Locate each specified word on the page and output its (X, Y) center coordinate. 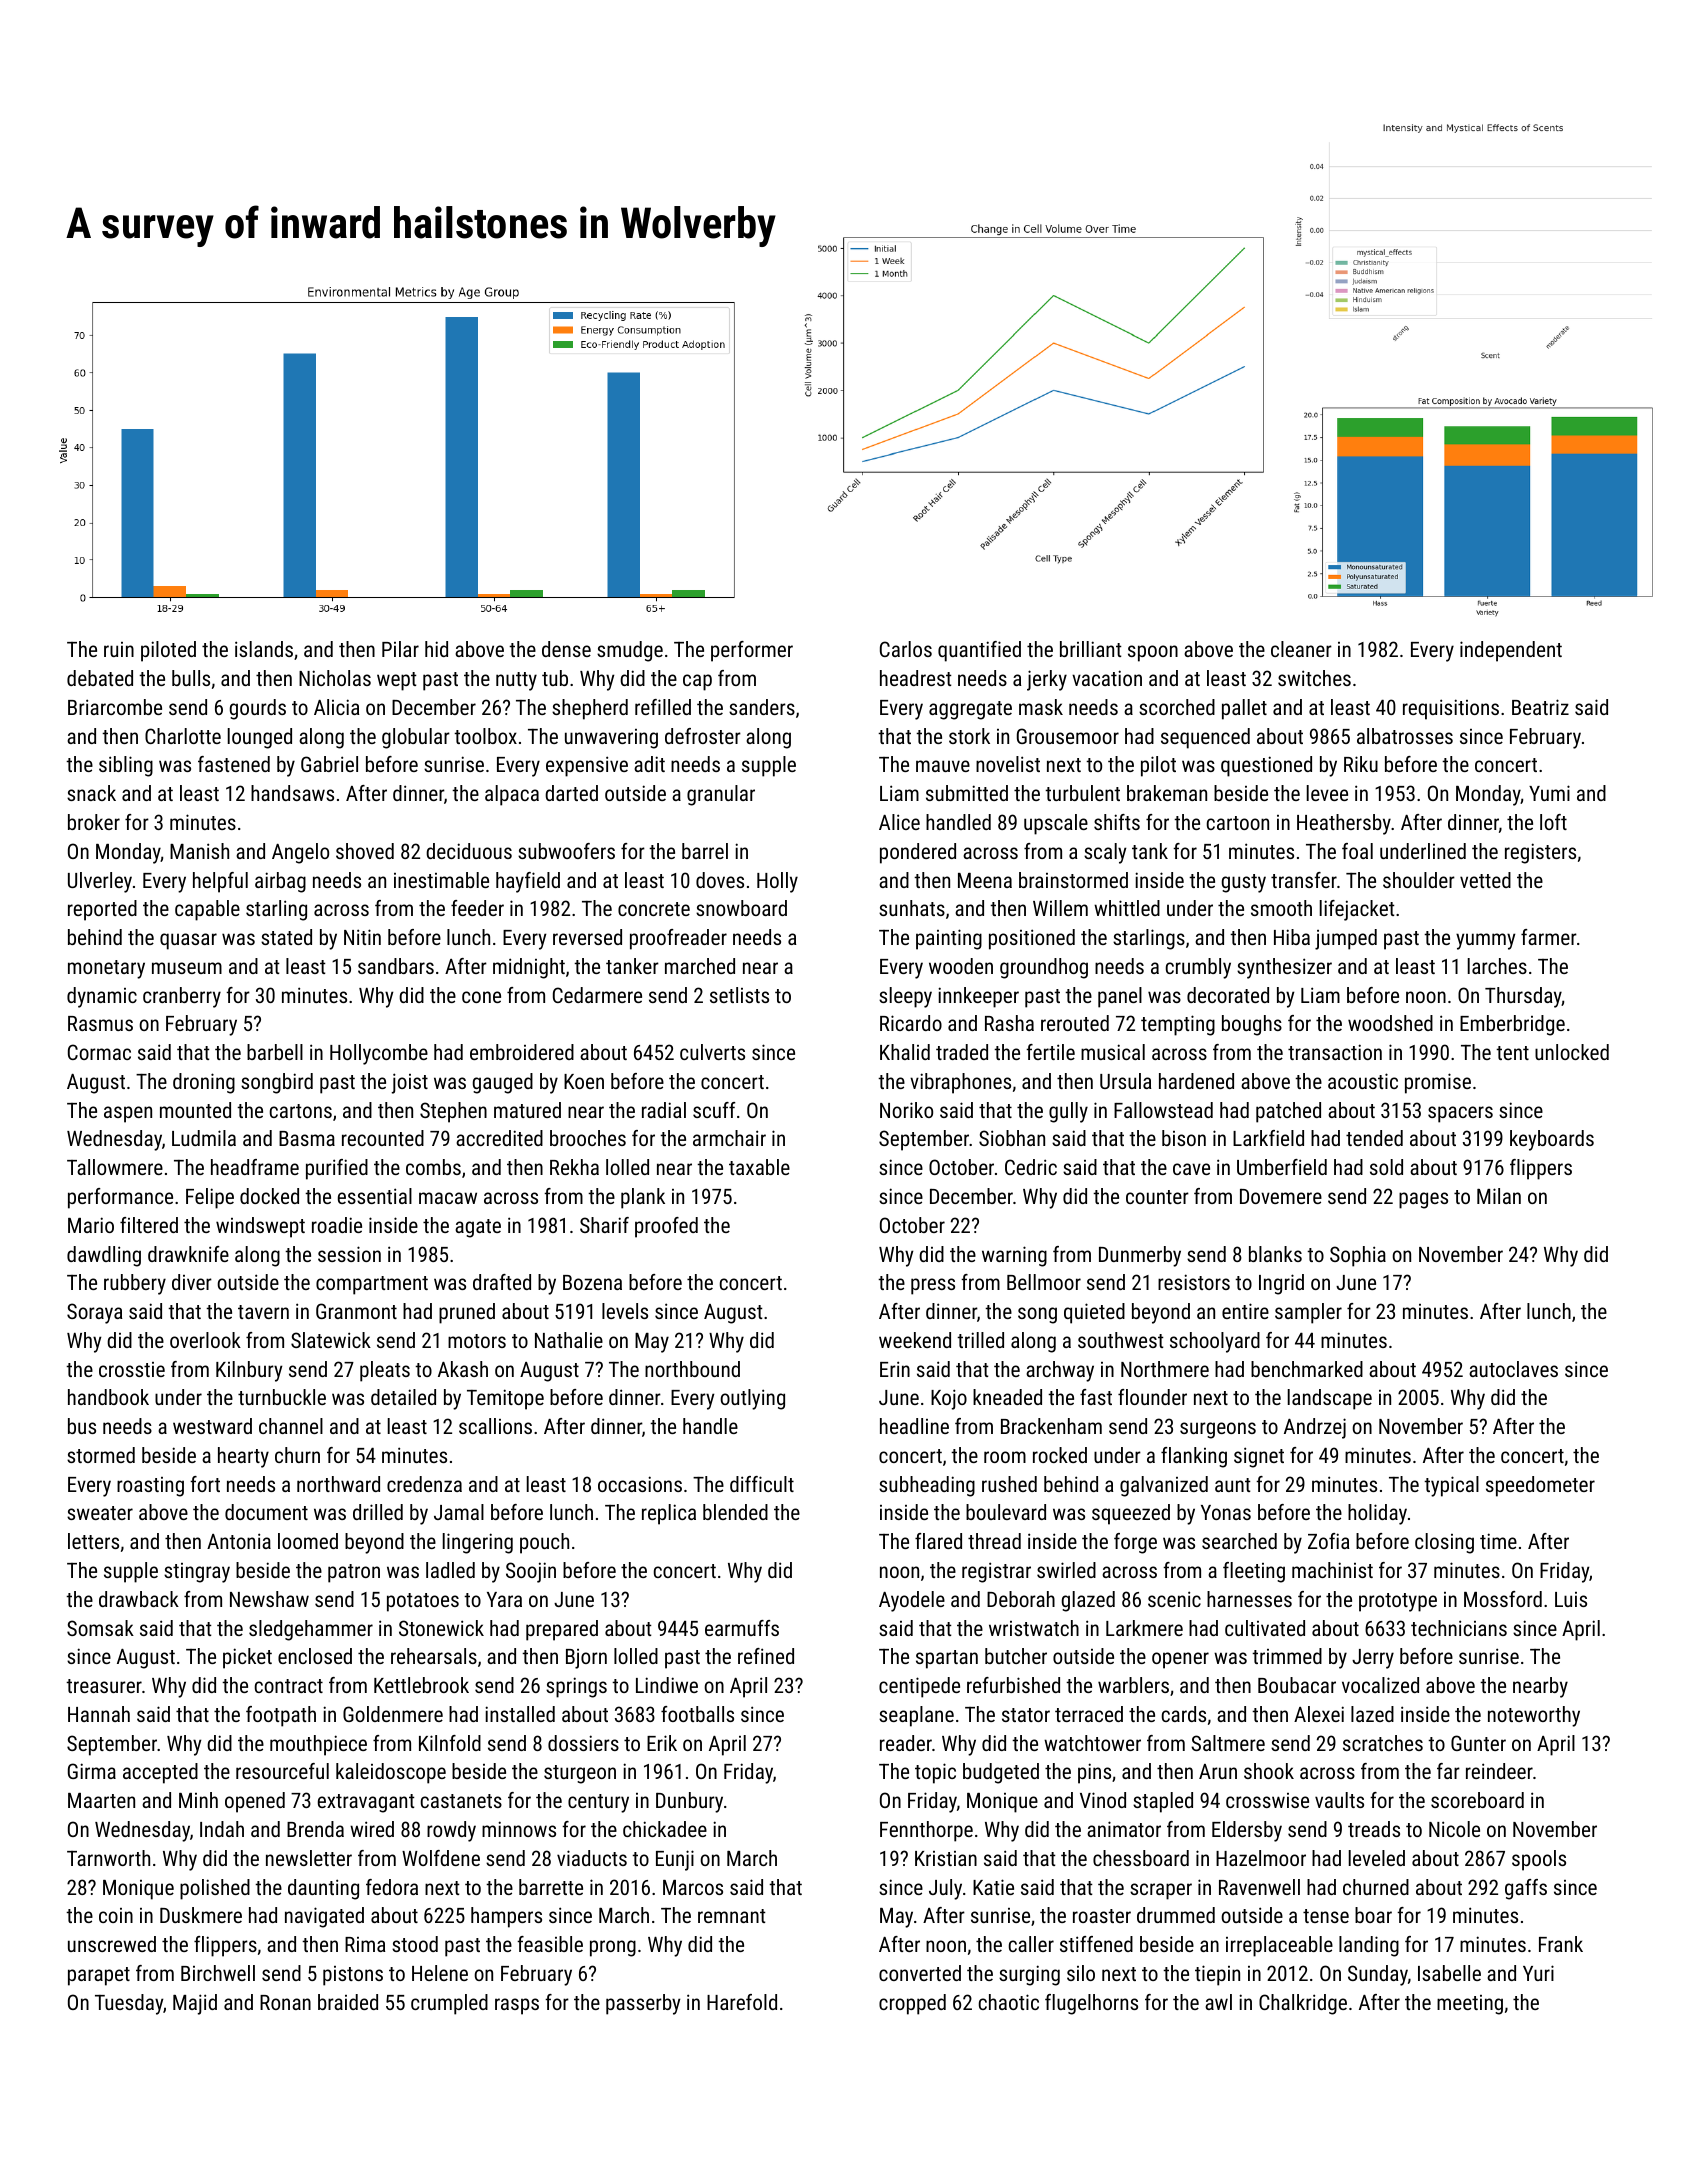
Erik (662, 1743)
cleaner (1301, 649)
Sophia (1358, 1256)
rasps (517, 2006)
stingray (197, 1573)
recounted (383, 1138)
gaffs (1526, 1889)
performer (752, 651)
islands (264, 649)
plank (643, 1198)
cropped (912, 2004)
